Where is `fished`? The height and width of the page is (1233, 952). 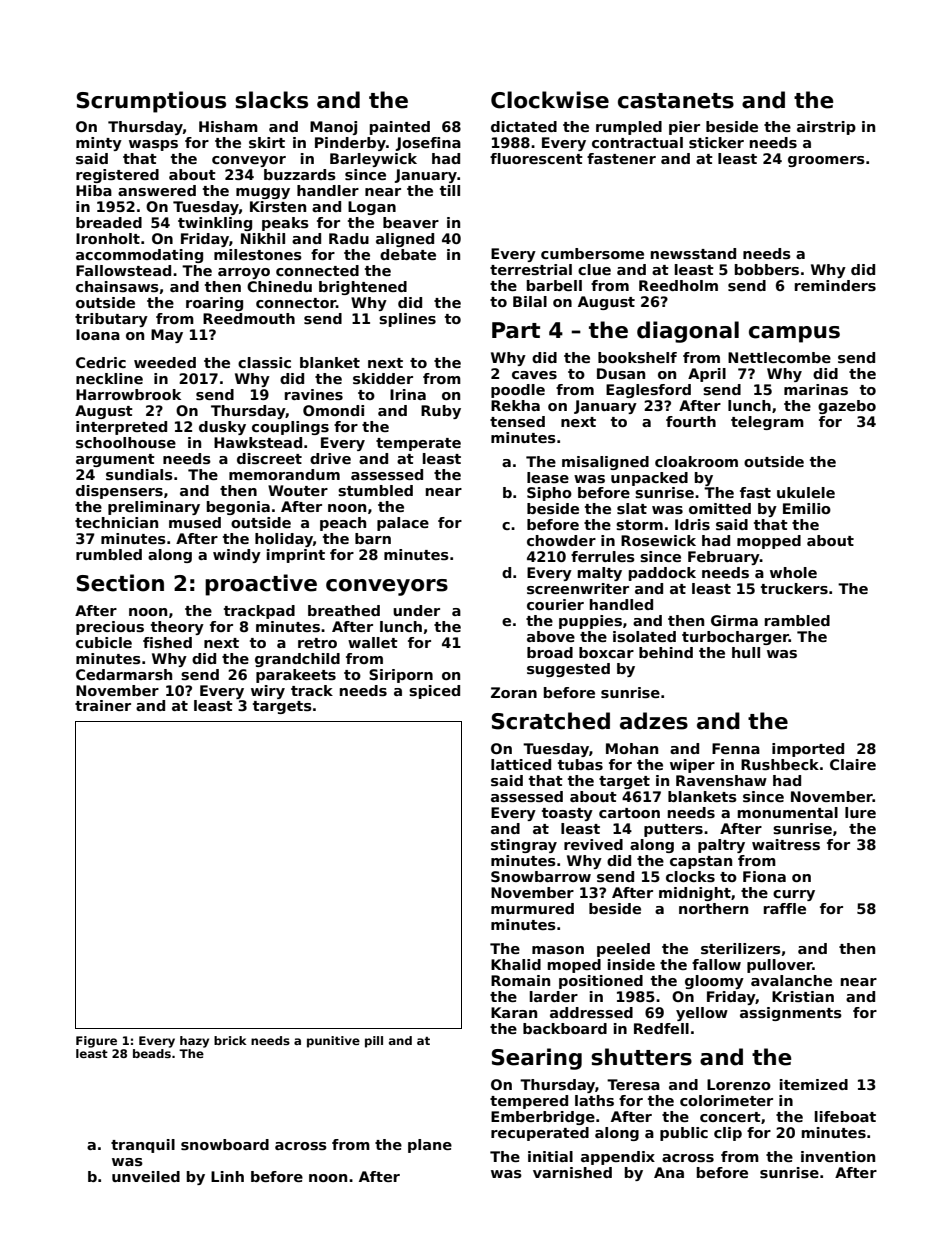 fished is located at coordinates (167, 642).
